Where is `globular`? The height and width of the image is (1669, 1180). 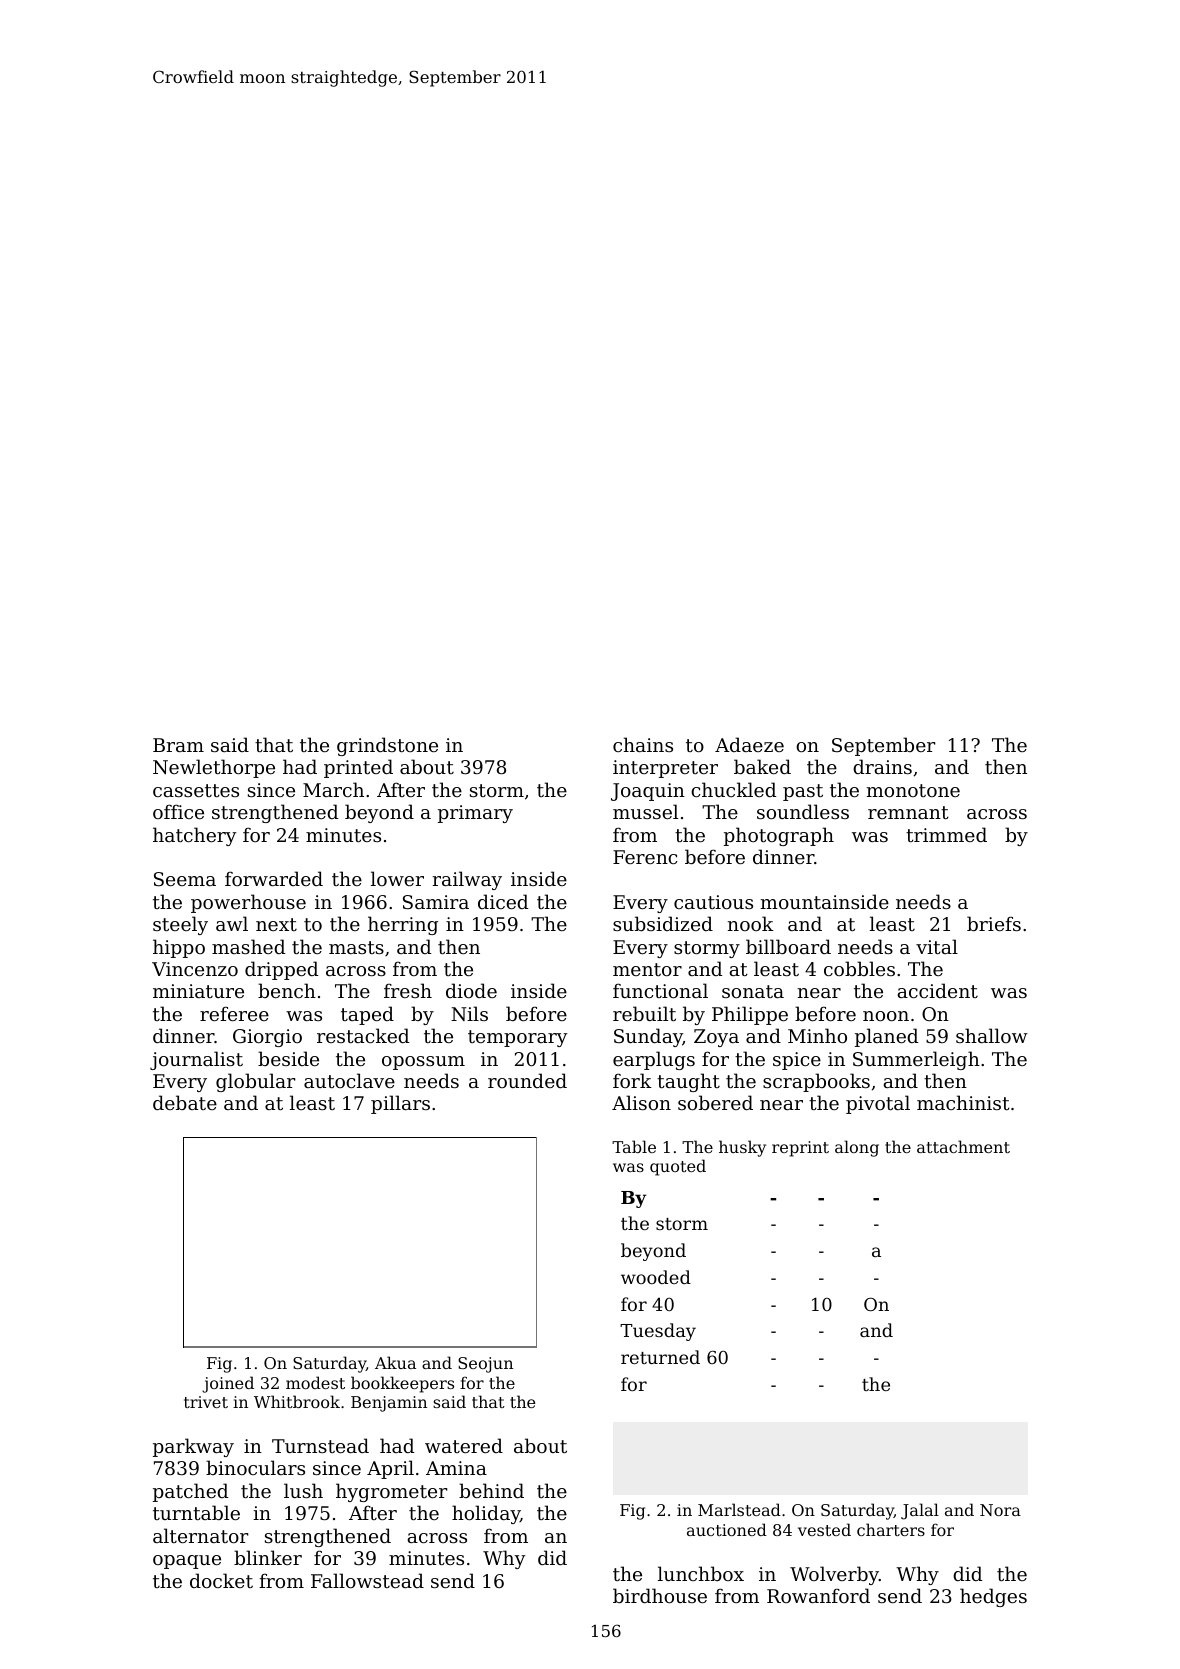
globular is located at coordinates (256, 1082).
